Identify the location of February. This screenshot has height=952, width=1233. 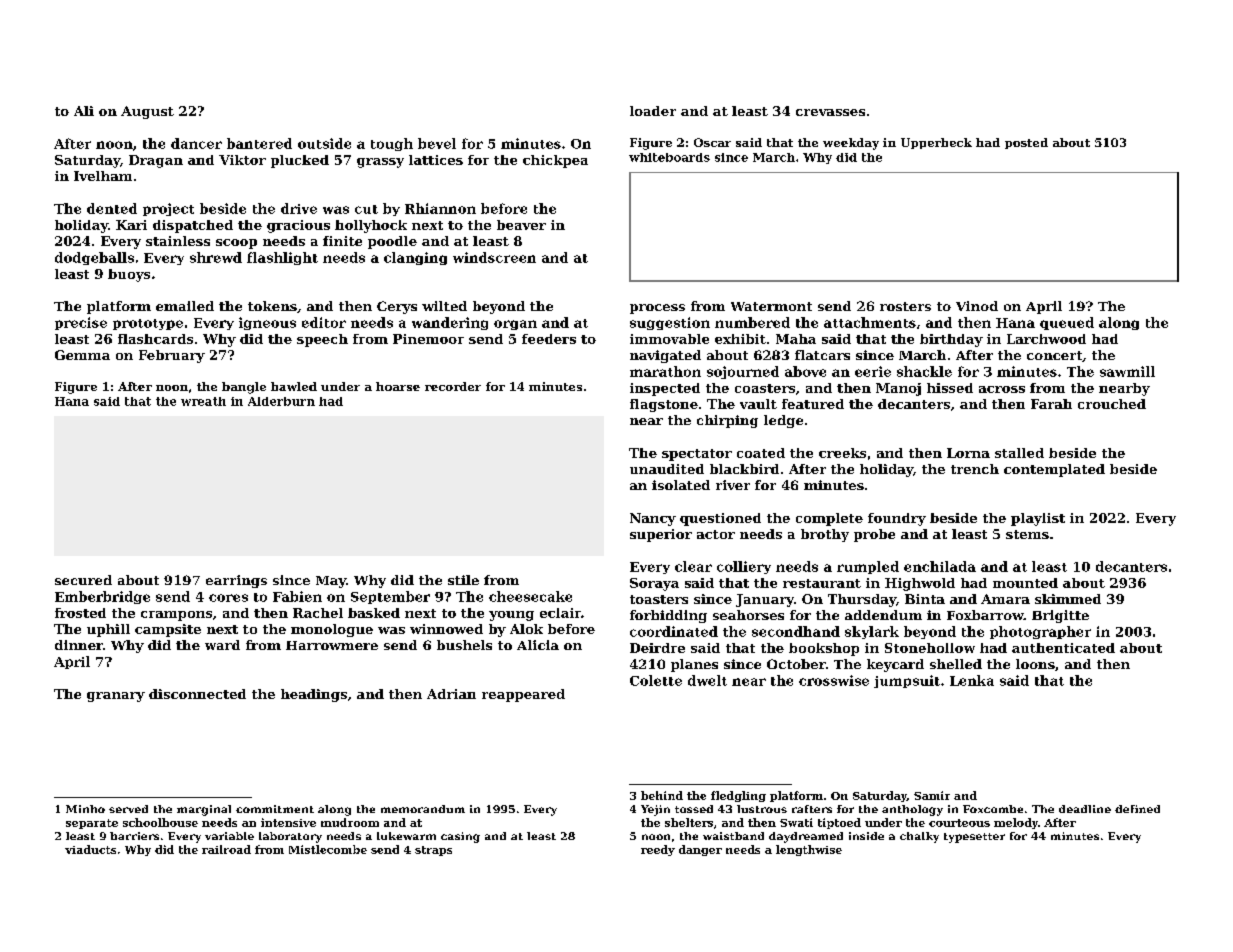
(172, 356).
